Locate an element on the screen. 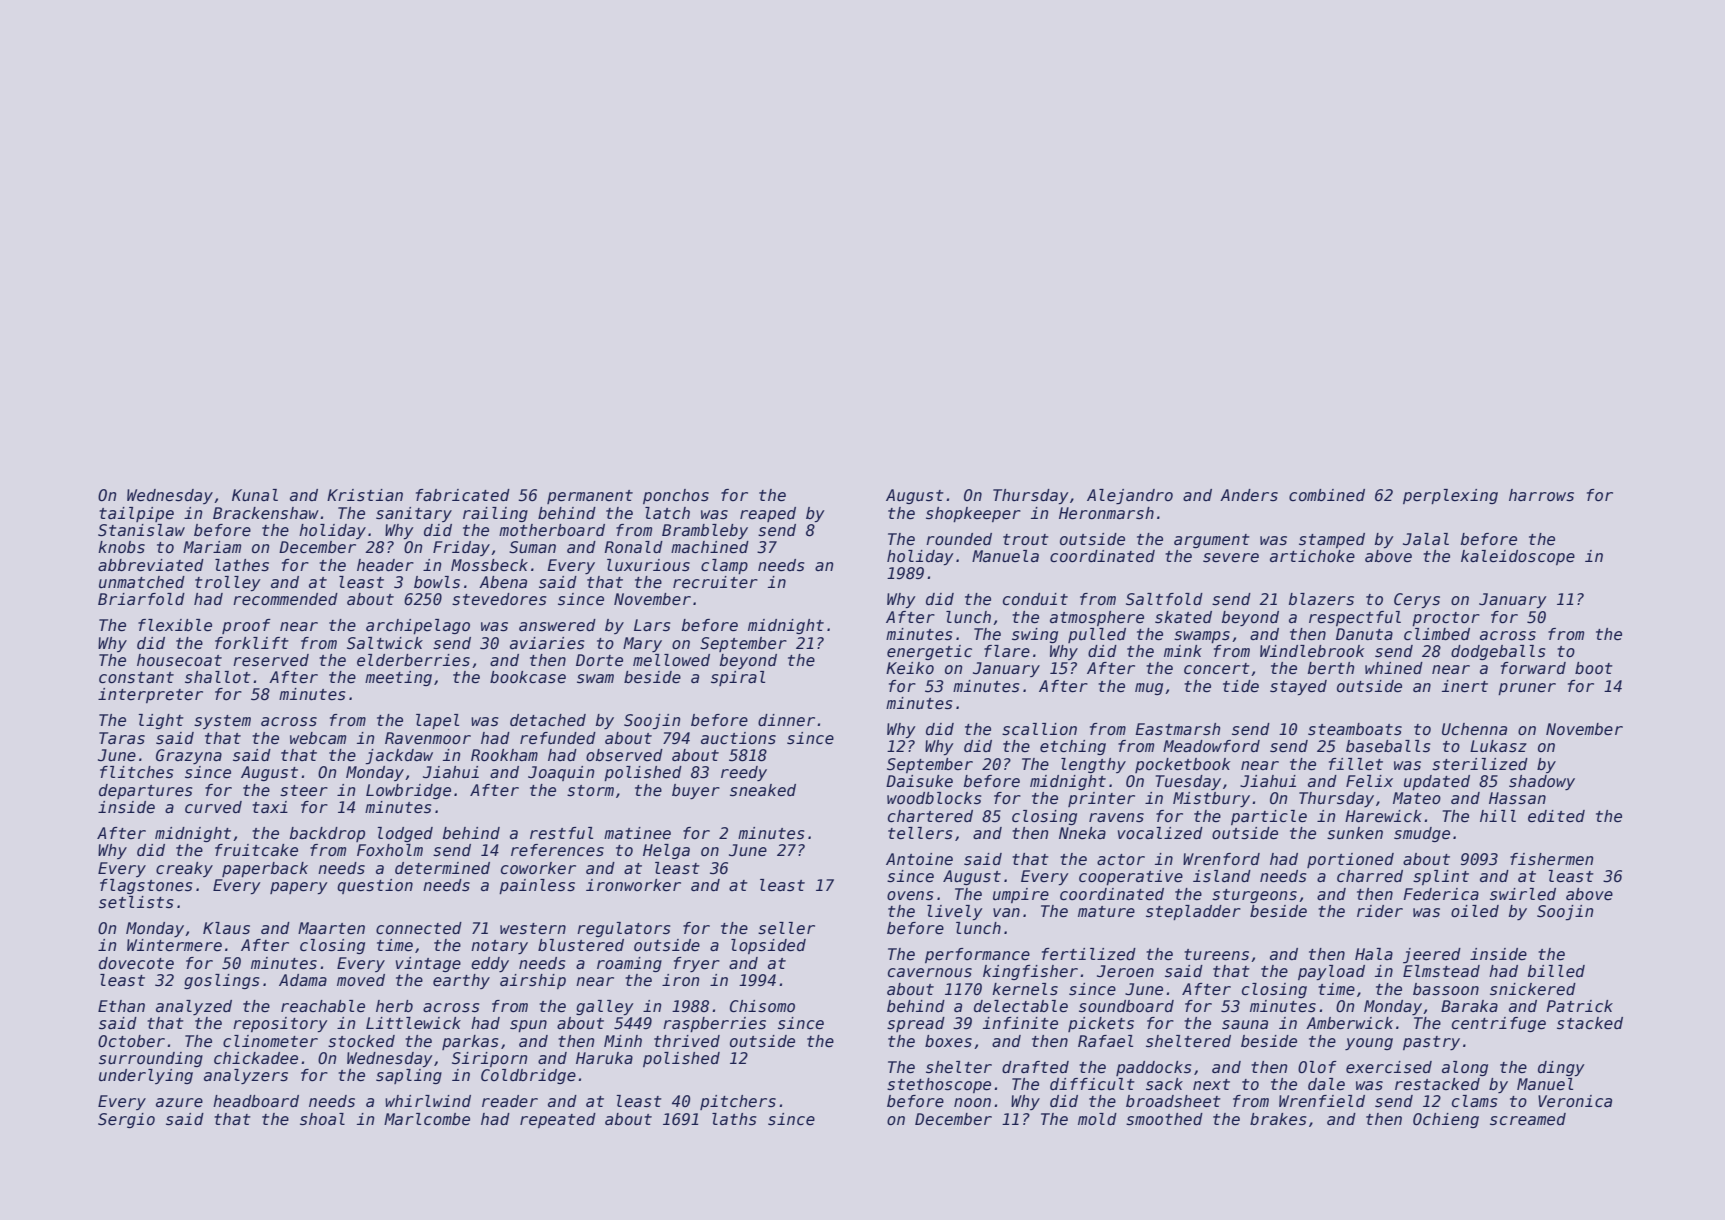 The image size is (1725, 1220). chartered is located at coordinates (930, 816).
